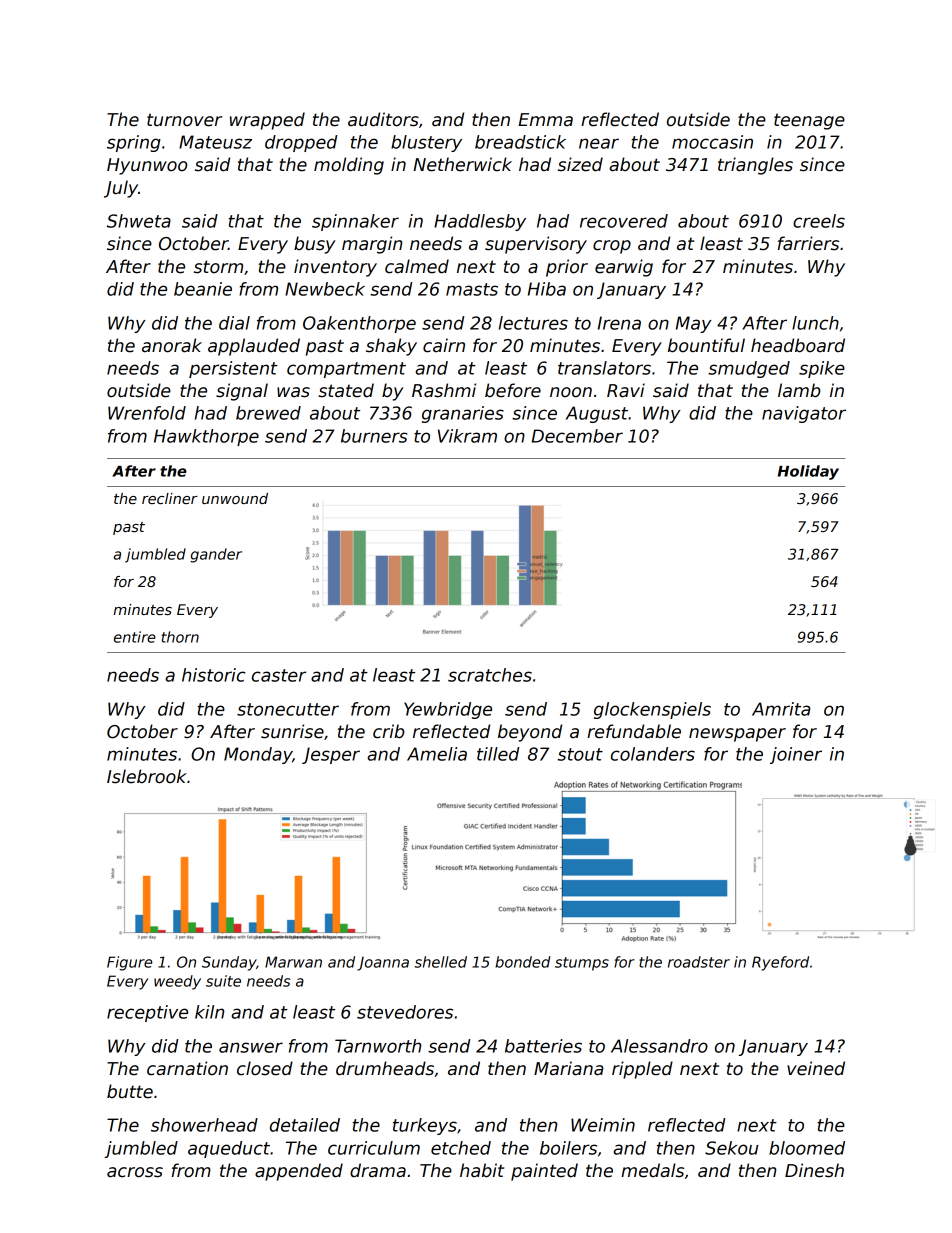 This screenshot has height=1233, width=952. What do you see at coordinates (755, 166) in the screenshot?
I see `triangles` at bounding box center [755, 166].
